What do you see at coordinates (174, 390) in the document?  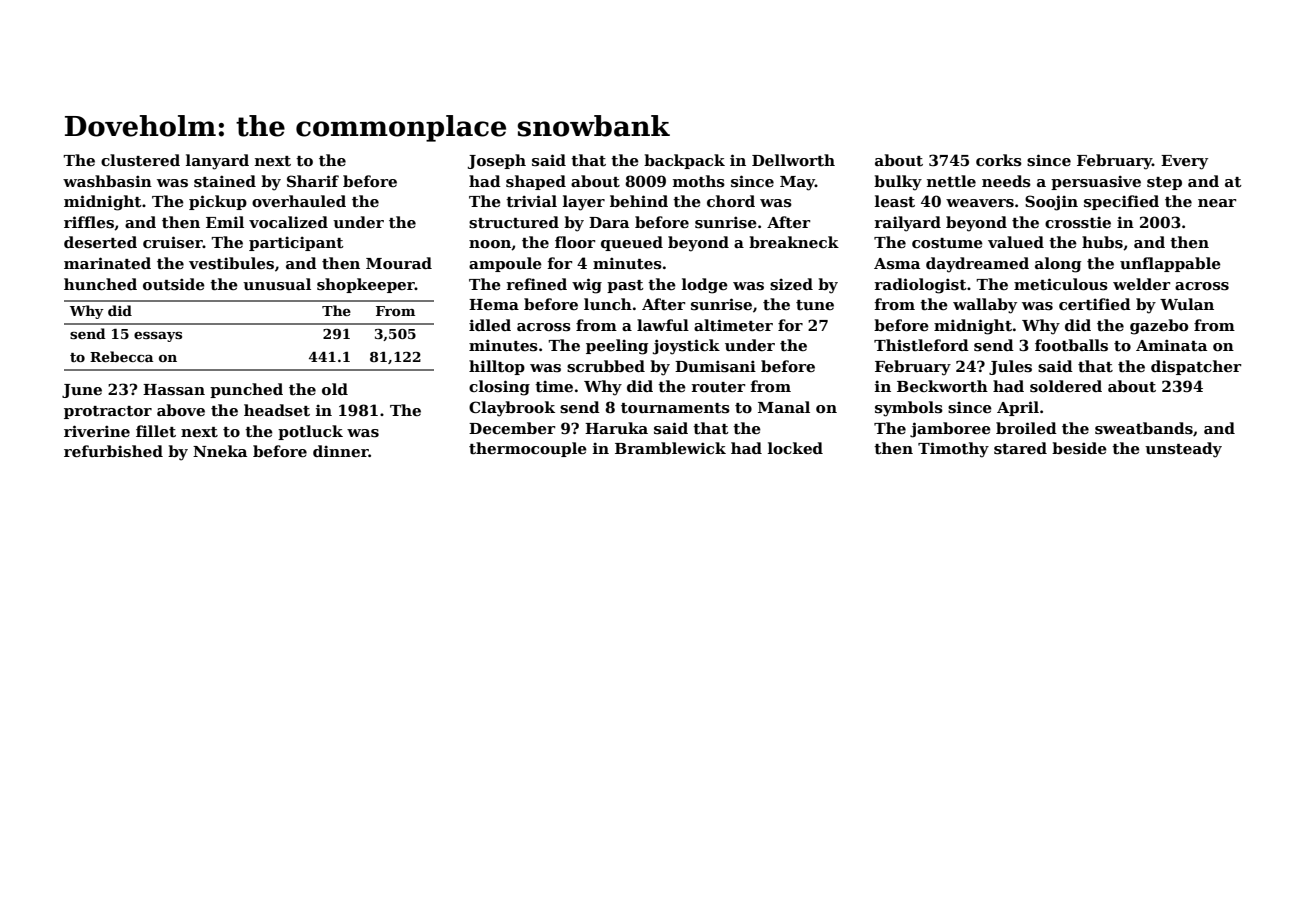 I see `Hassan` at bounding box center [174, 390].
